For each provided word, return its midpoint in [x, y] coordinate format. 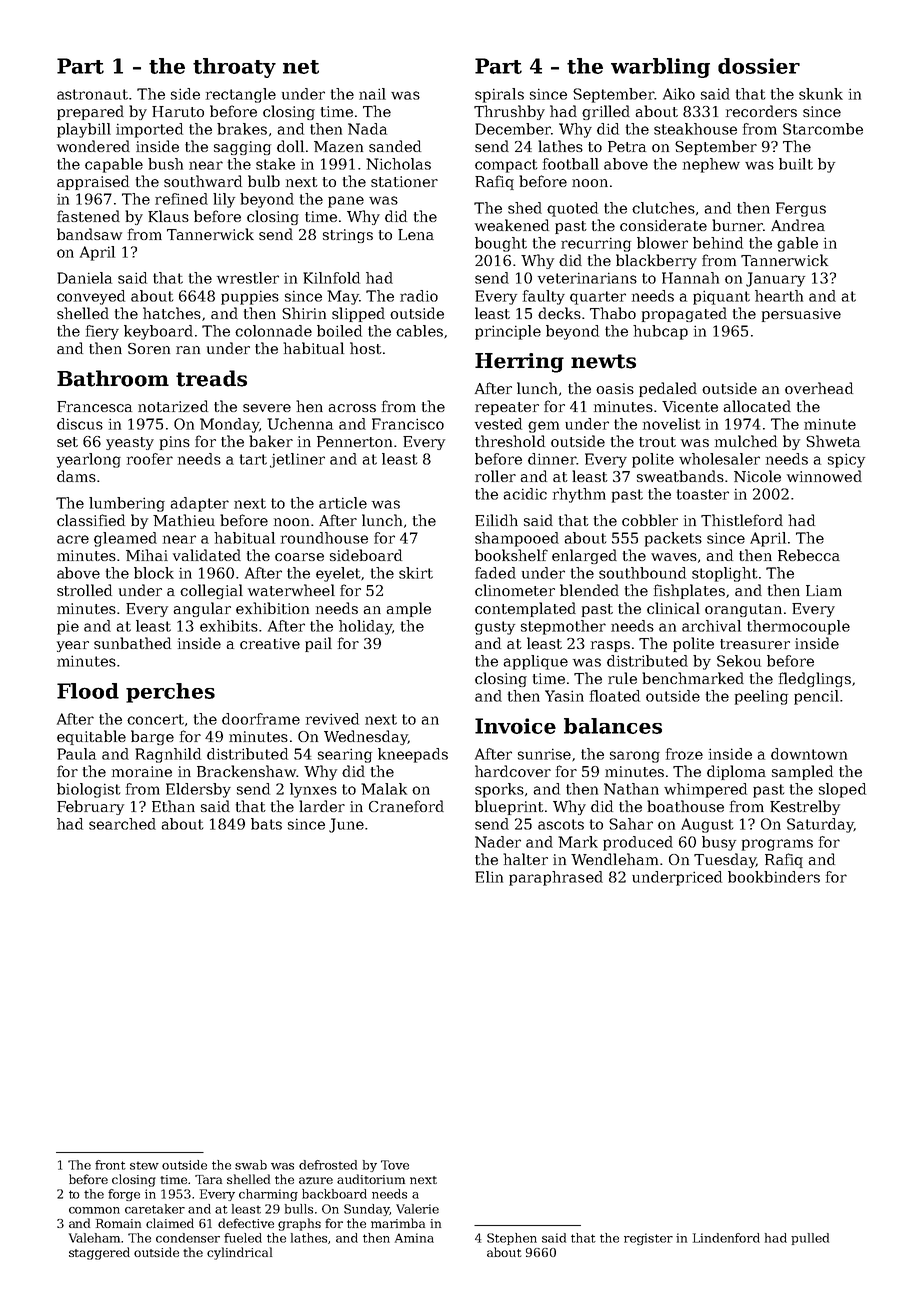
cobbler [650, 520]
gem [543, 427]
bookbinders [774, 877]
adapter [199, 504]
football [571, 164]
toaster [703, 494]
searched [122, 824]
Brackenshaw [247, 771]
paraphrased [556, 878]
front [110, 1165]
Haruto [178, 111]
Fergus [801, 209]
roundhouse [324, 538]
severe [267, 408]
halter [525, 859]
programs [777, 845]
